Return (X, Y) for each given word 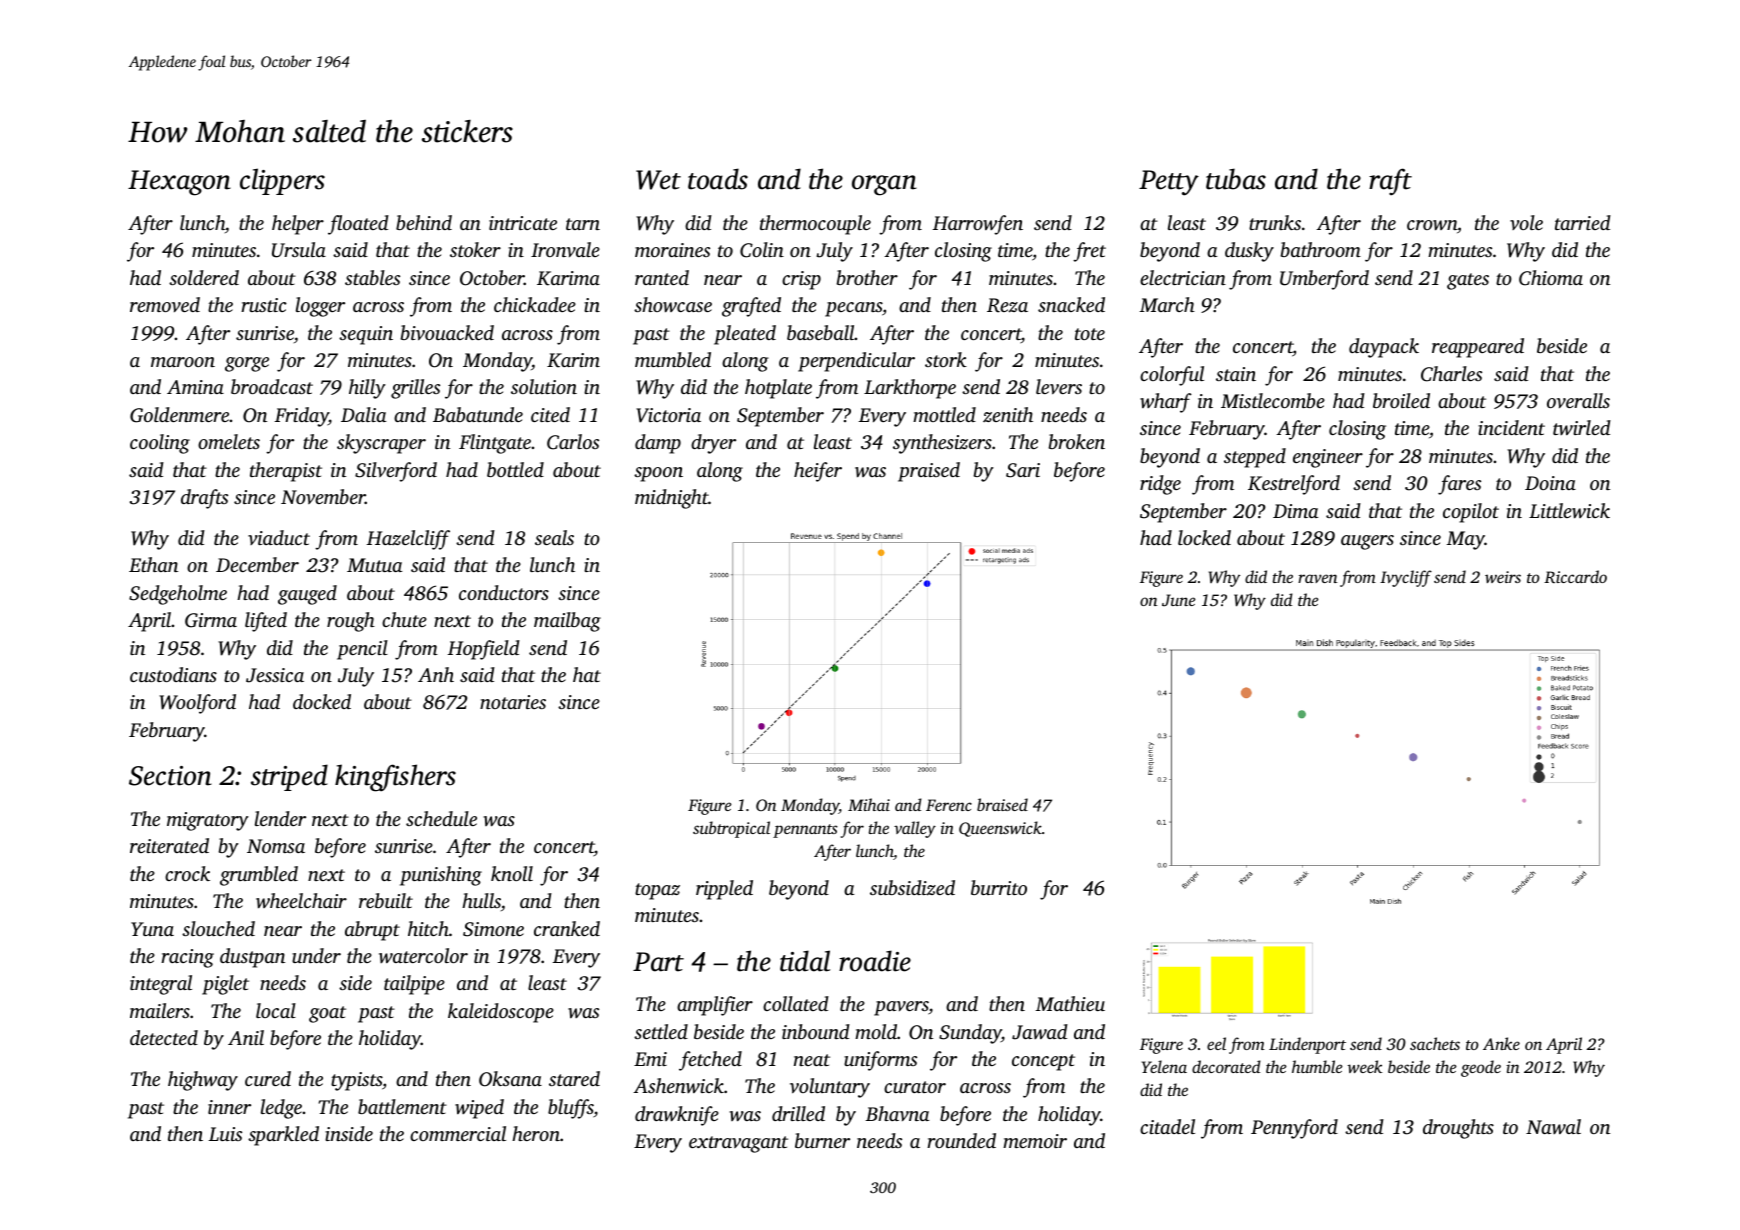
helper (298, 225)
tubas (1236, 179)
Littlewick (1569, 511)
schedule (441, 818)
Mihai (869, 804)
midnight (671, 499)
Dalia (363, 414)
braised (1002, 804)
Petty (1169, 183)
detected (164, 1037)
